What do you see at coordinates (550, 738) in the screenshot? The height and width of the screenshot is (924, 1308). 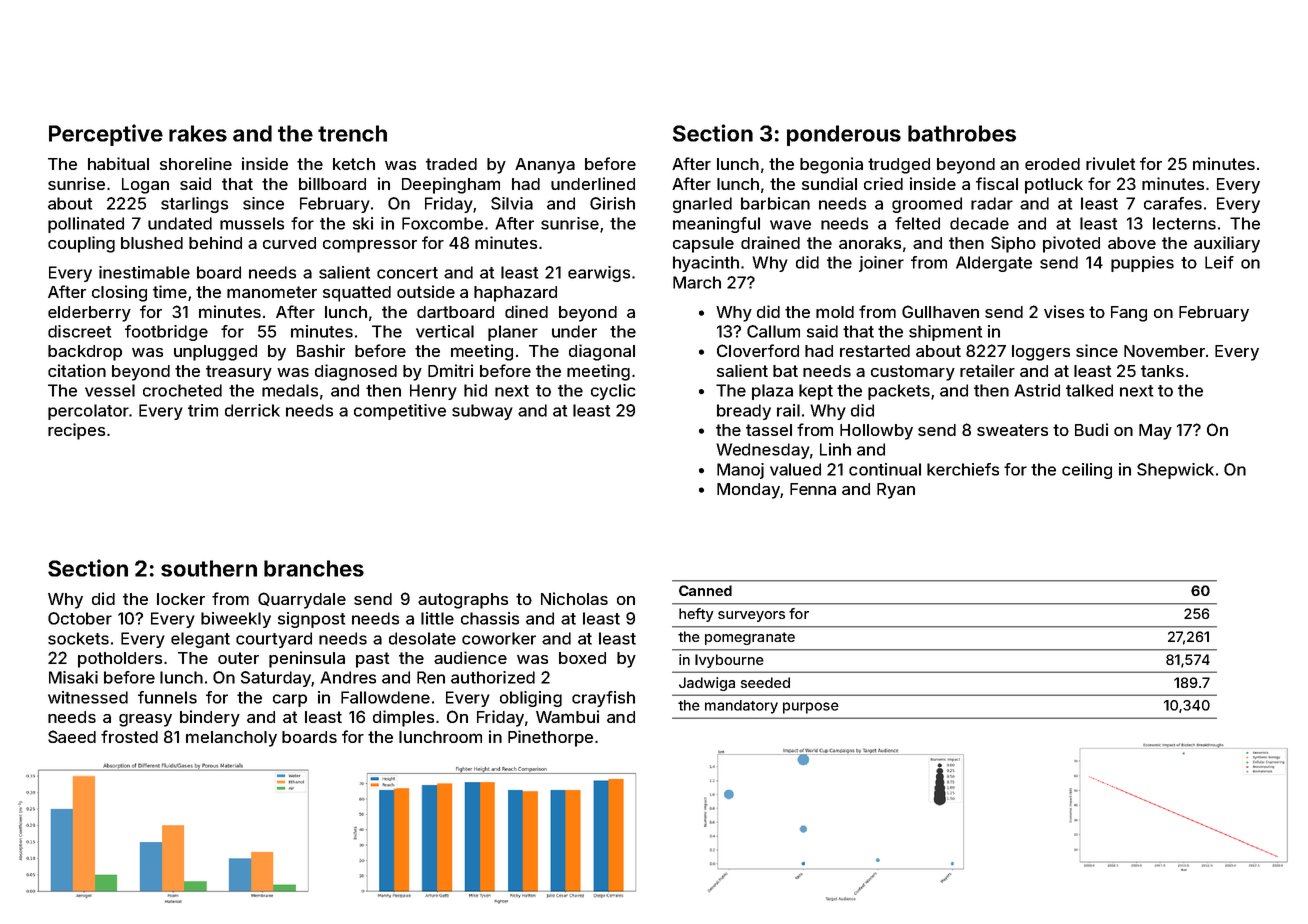 I see `Pinethorpe` at bounding box center [550, 738].
